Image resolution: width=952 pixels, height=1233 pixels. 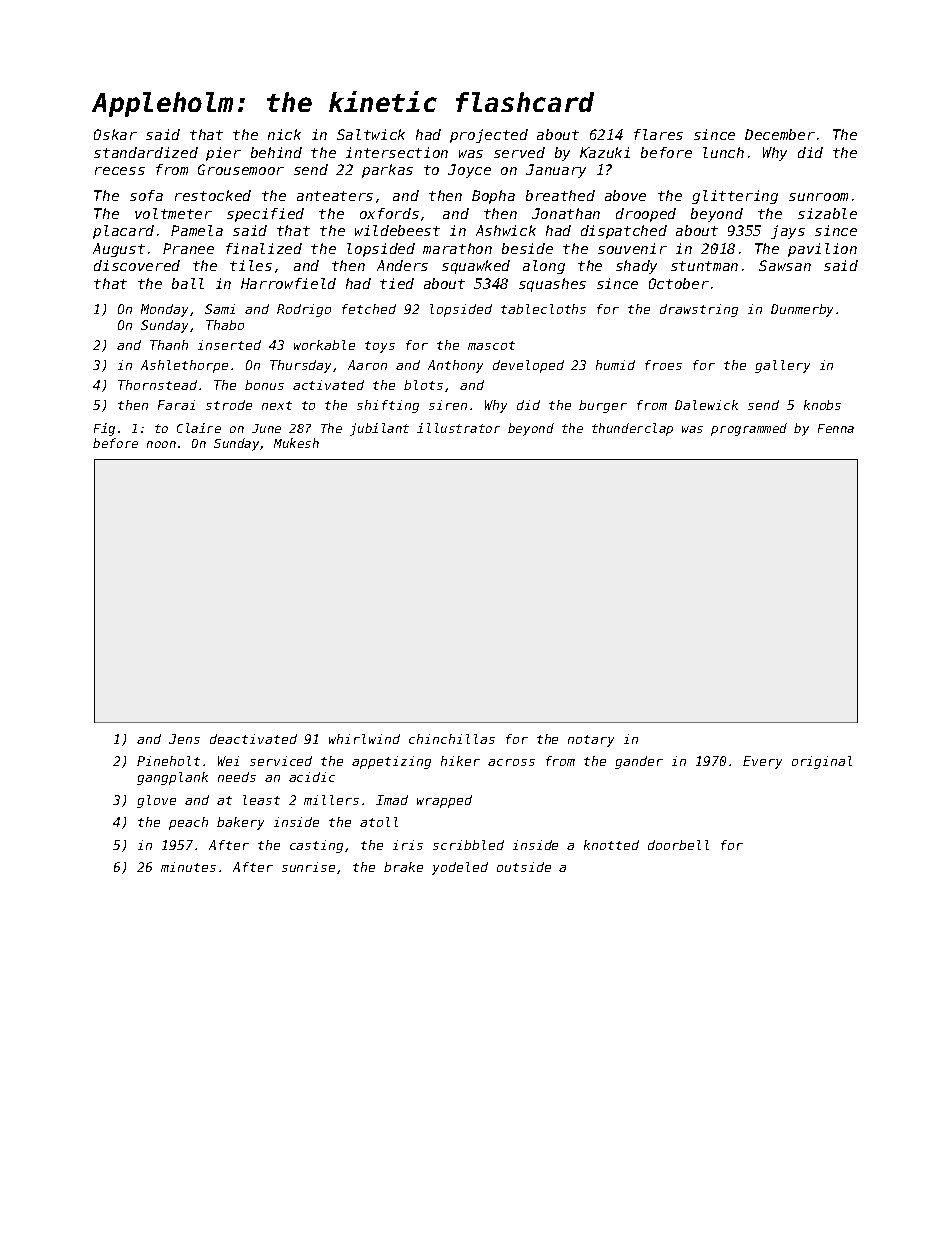 What do you see at coordinates (658, 134) in the screenshot?
I see `flares` at bounding box center [658, 134].
